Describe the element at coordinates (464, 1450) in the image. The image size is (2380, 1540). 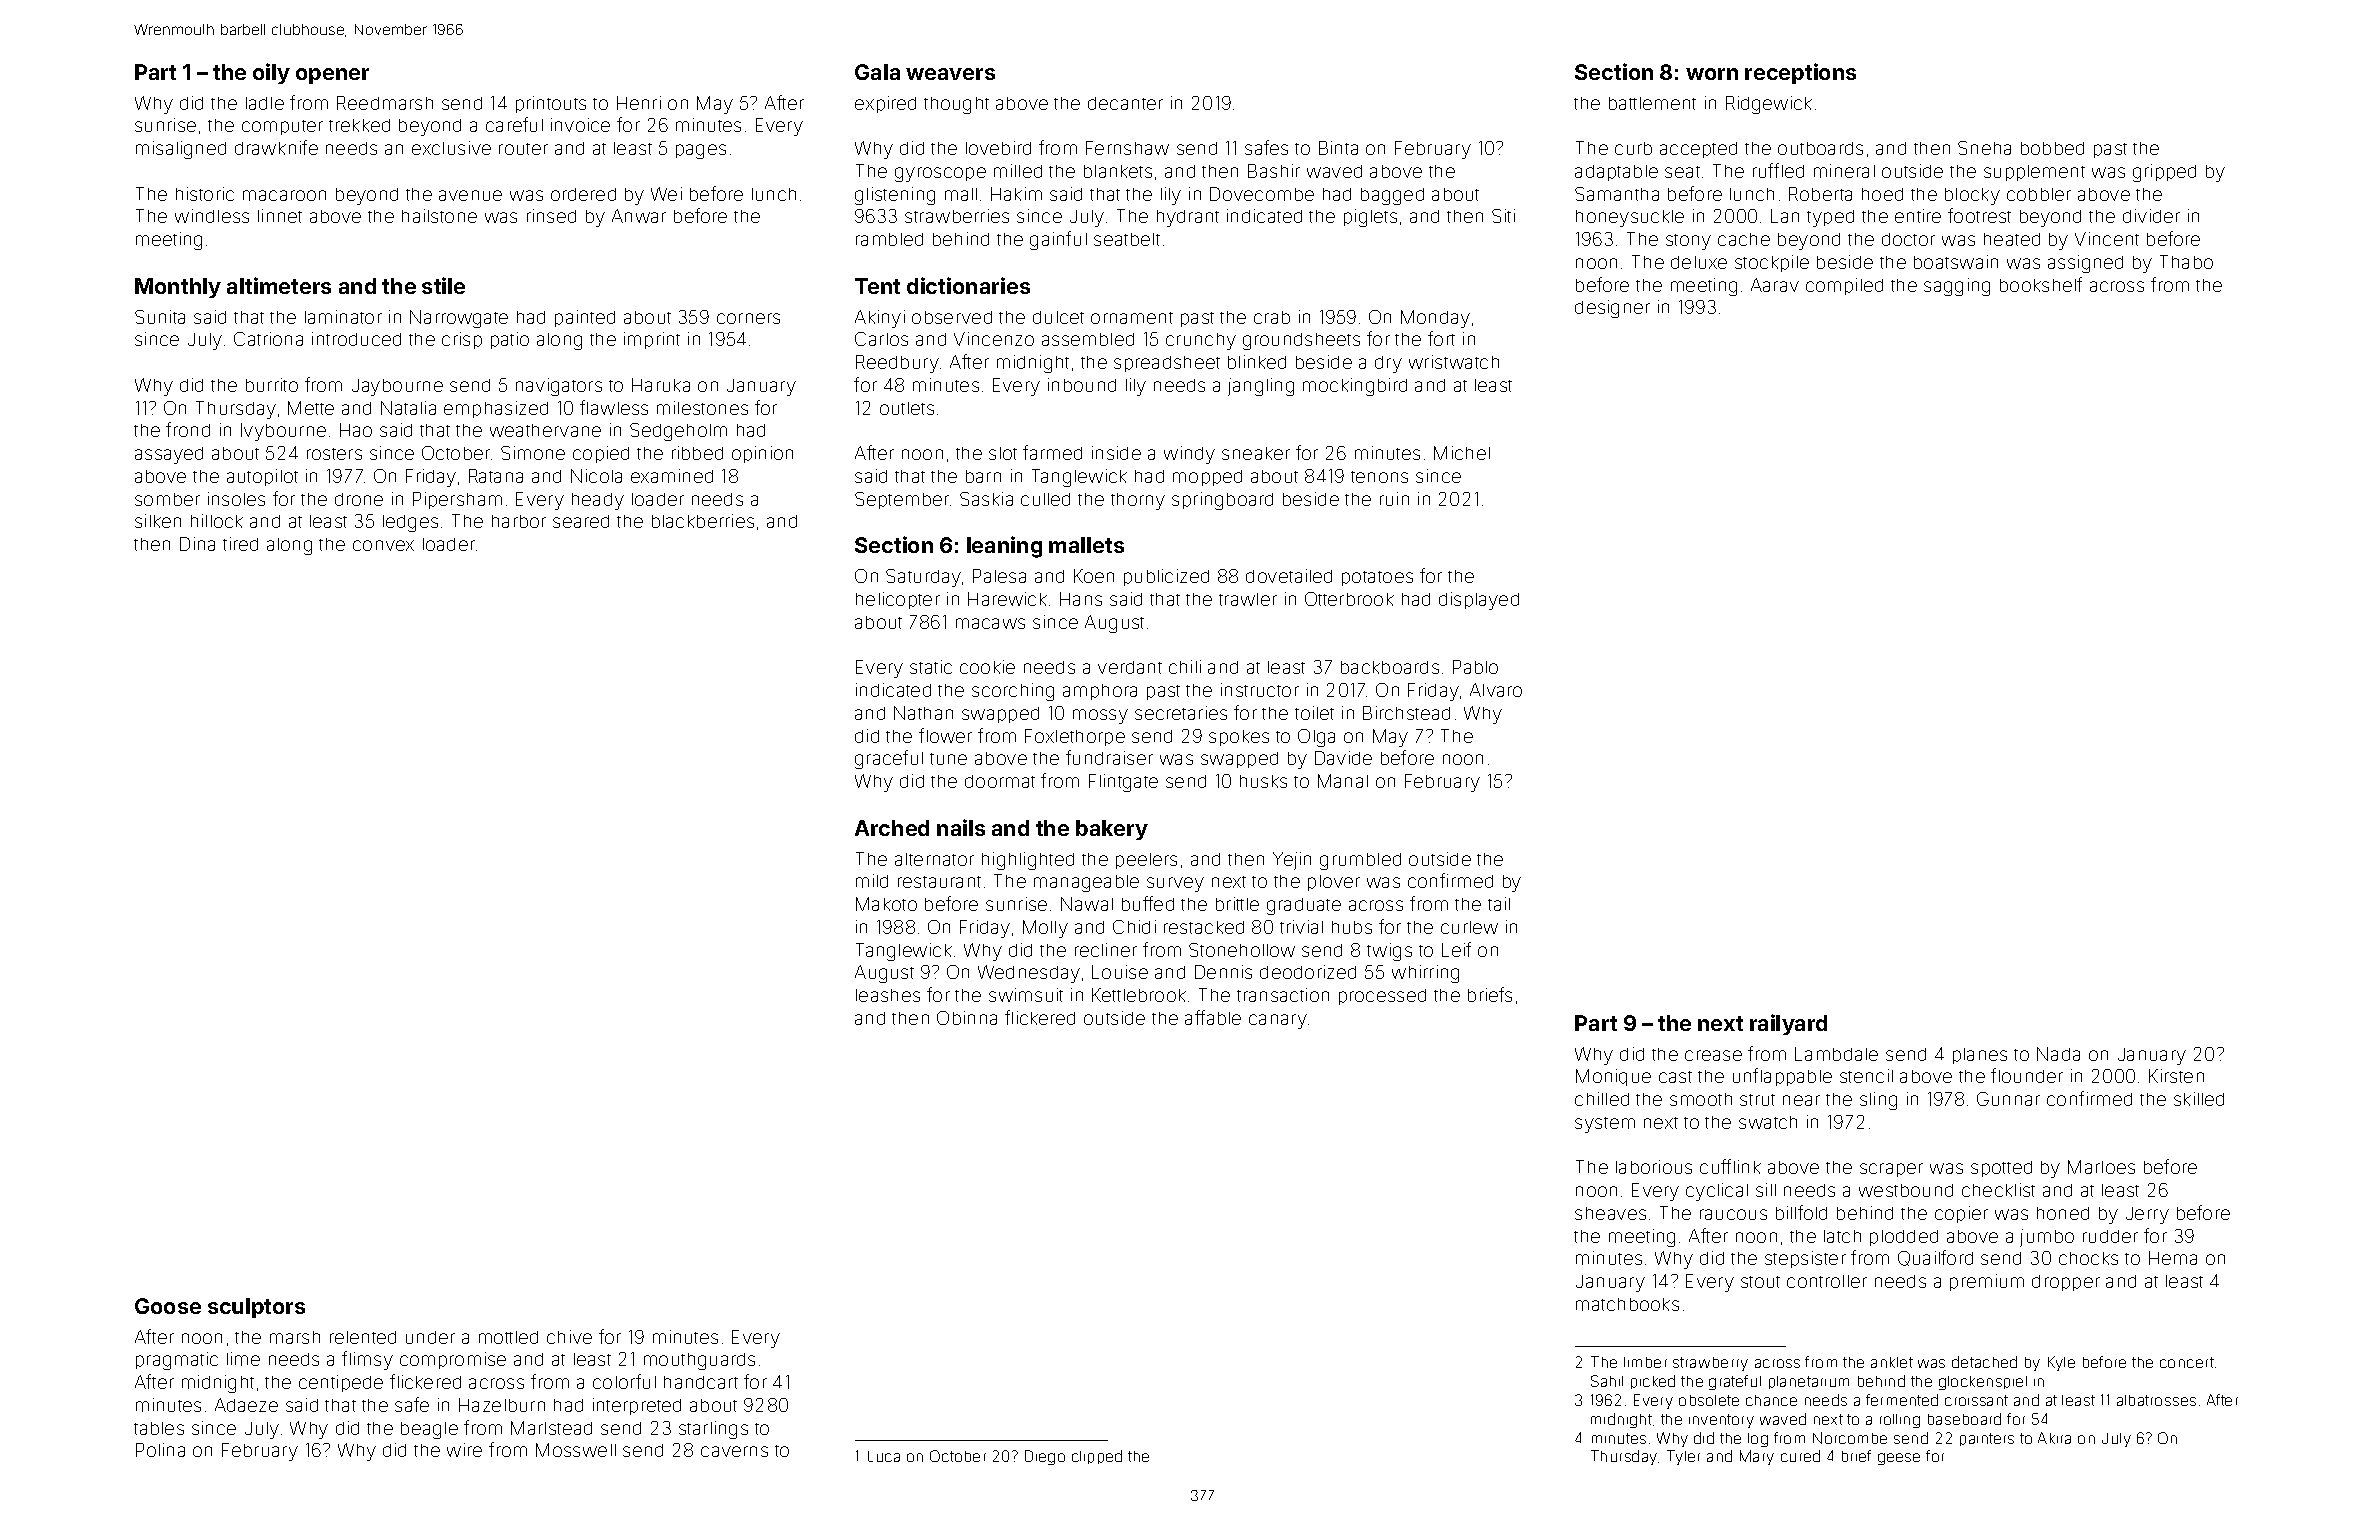
I see `wire` at that location.
